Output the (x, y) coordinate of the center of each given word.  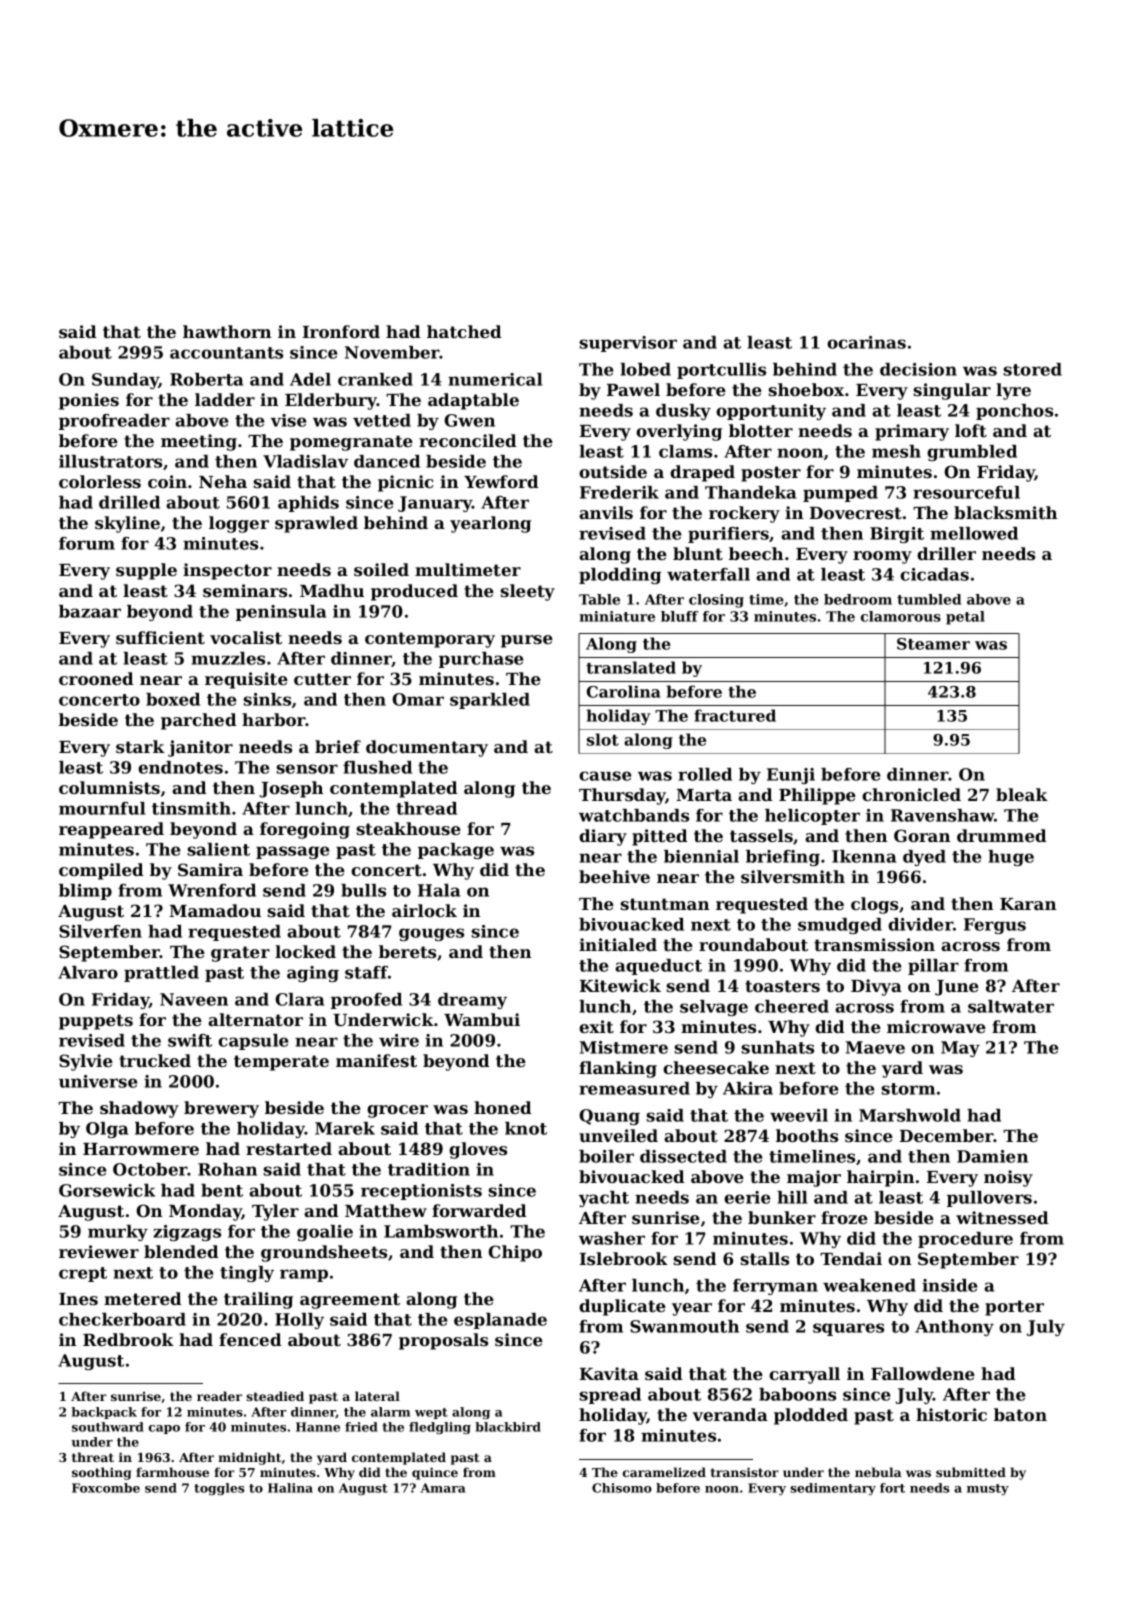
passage (292, 852)
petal (965, 618)
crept (83, 1274)
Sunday (125, 381)
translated (631, 667)
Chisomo (622, 1488)
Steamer (933, 644)
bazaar (90, 611)
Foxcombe (106, 1488)
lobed (645, 369)
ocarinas (866, 342)
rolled (705, 774)
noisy (1008, 1178)
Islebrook (624, 1258)
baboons (797, 1394)
